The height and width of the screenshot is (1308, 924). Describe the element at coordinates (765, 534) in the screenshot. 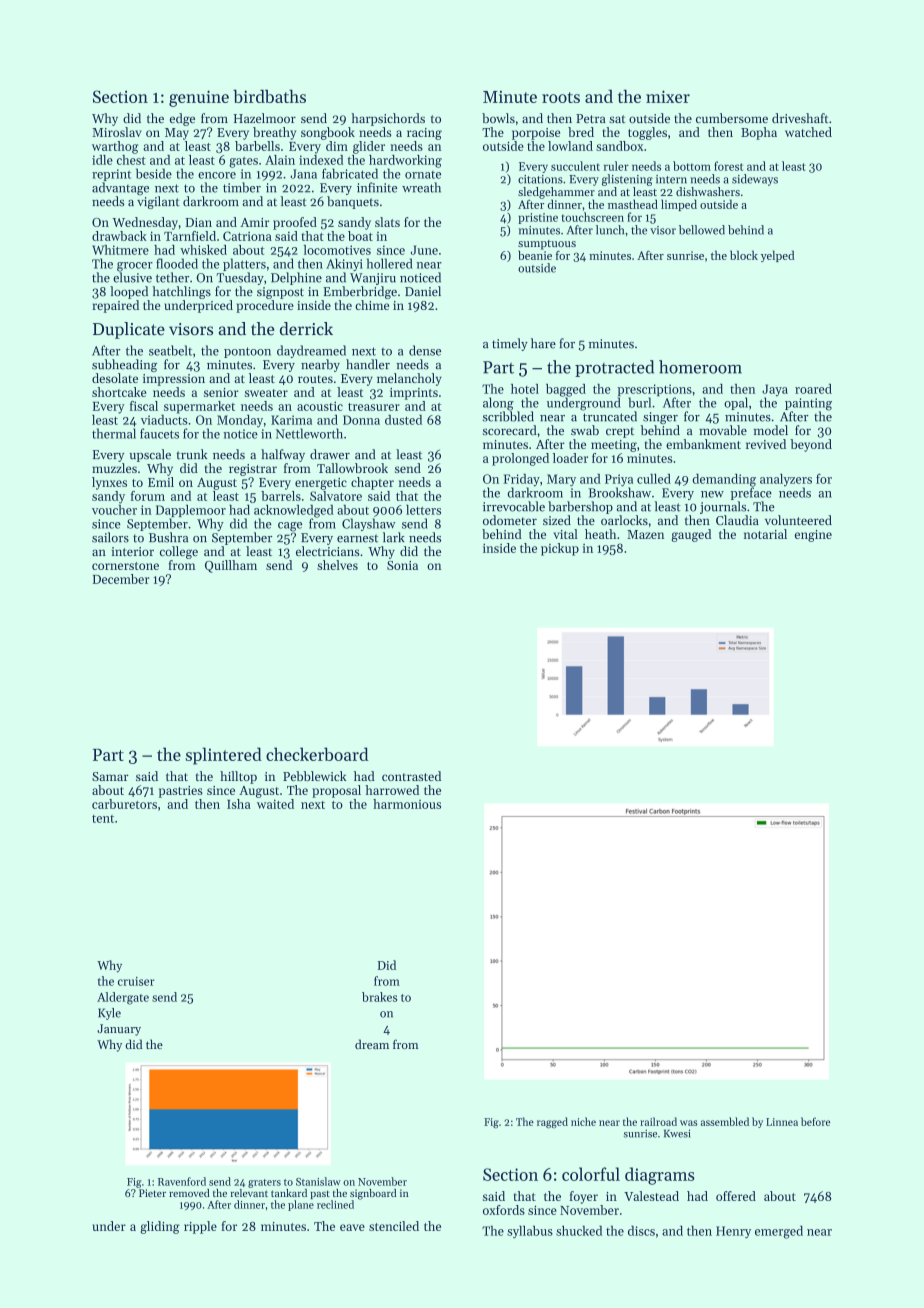

I see `notarial` at that location.
